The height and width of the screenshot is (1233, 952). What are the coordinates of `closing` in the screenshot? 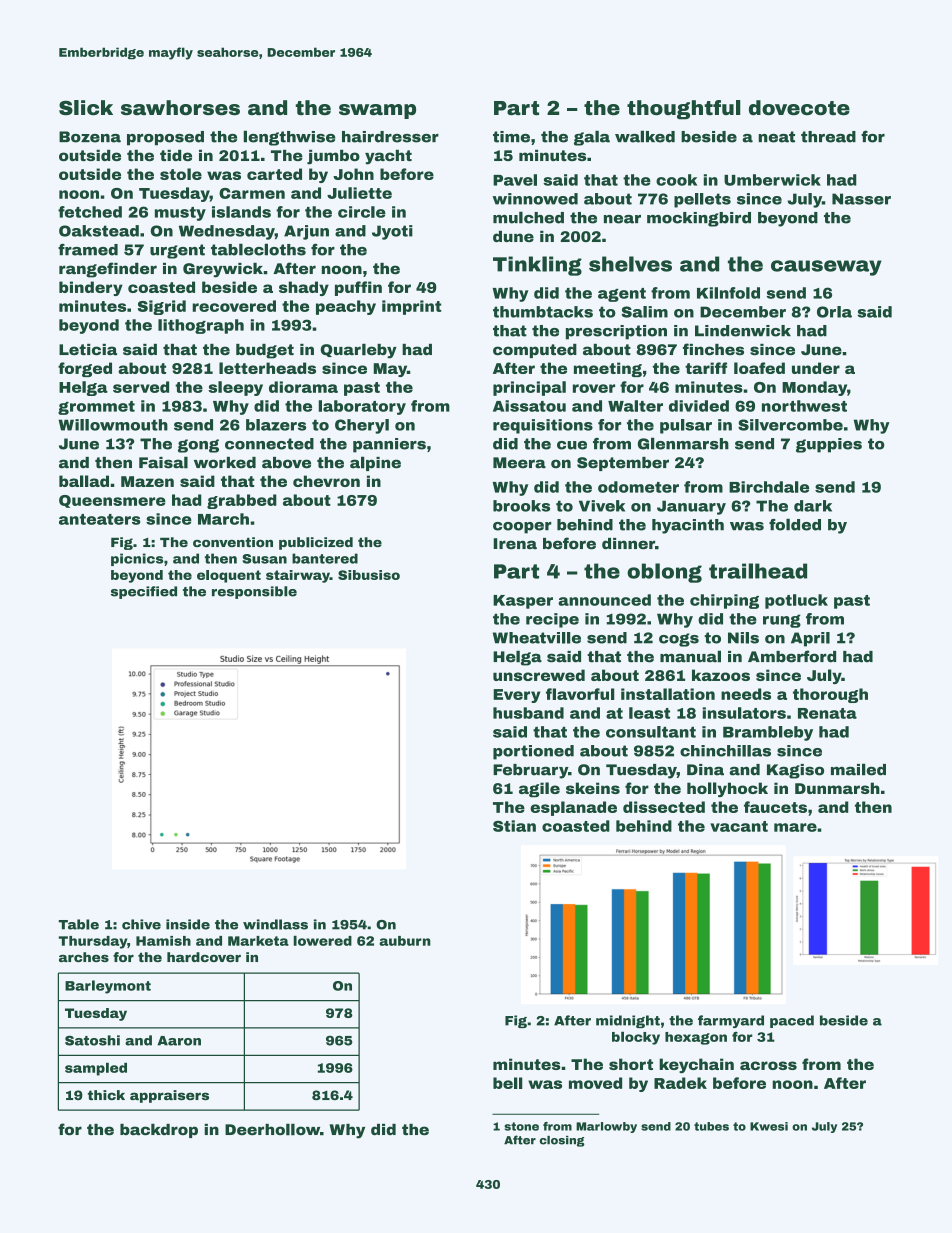 It's located at (562, 1141).
